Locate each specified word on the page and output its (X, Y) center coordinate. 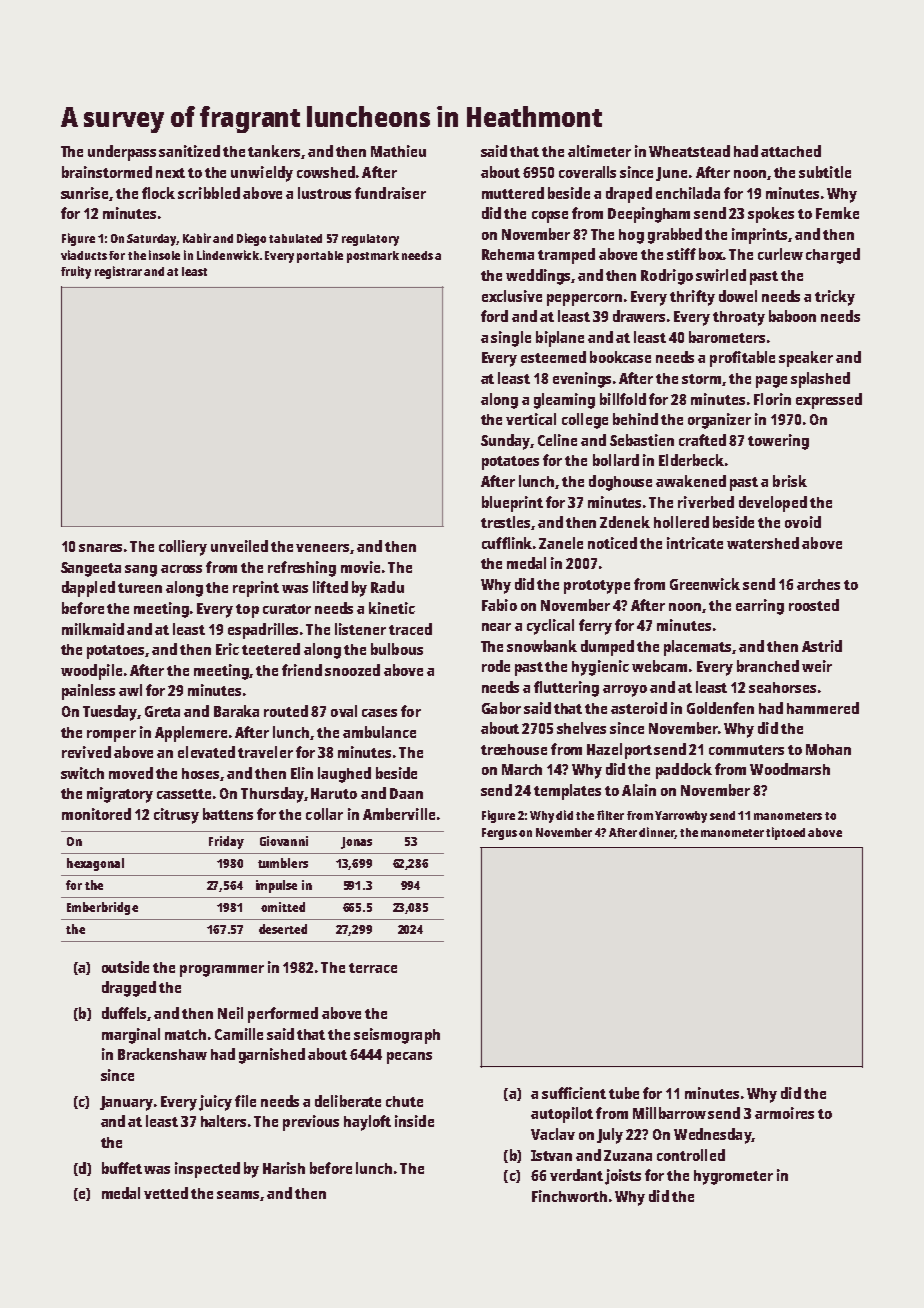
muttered (513, 193)
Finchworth (569, 1196)
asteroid (639, 708)
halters (223, 1121)
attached (791, 151)
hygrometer (733, 1177)
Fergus (499, 834)
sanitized (189, 151)
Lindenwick (228, 255)
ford (494, 316)
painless (88, 692)
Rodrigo (667, 277)
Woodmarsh (790, 769)
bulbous (397, 649)
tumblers (283, 863)
